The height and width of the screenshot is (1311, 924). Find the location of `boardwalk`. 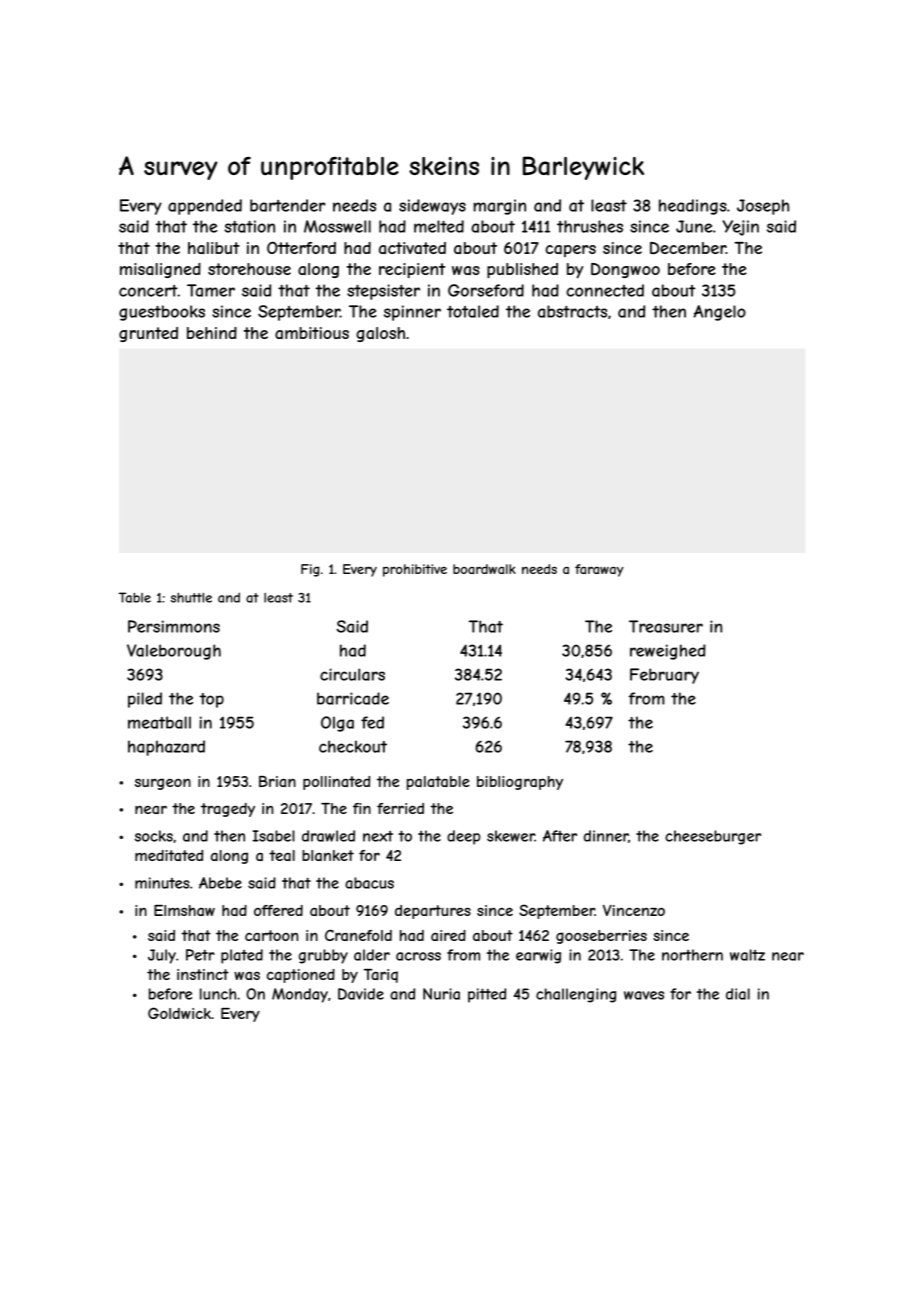

boardwalk is located at coordinates (484, 569).
